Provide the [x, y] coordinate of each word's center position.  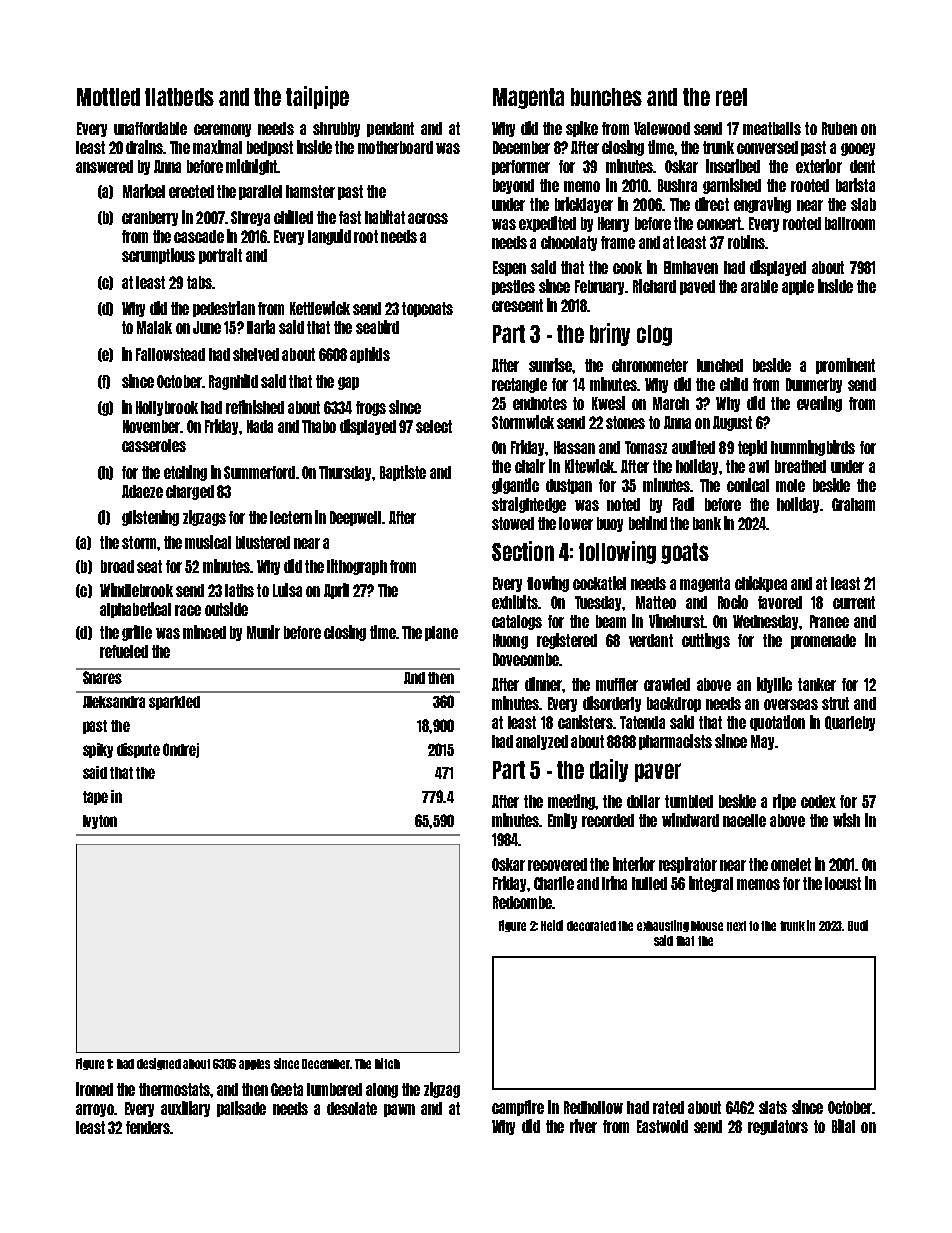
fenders [148, 1127]
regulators [778, 1127]
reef [731, 97]
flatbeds [179, 97]
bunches [606, 97]
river [583, 1126]
